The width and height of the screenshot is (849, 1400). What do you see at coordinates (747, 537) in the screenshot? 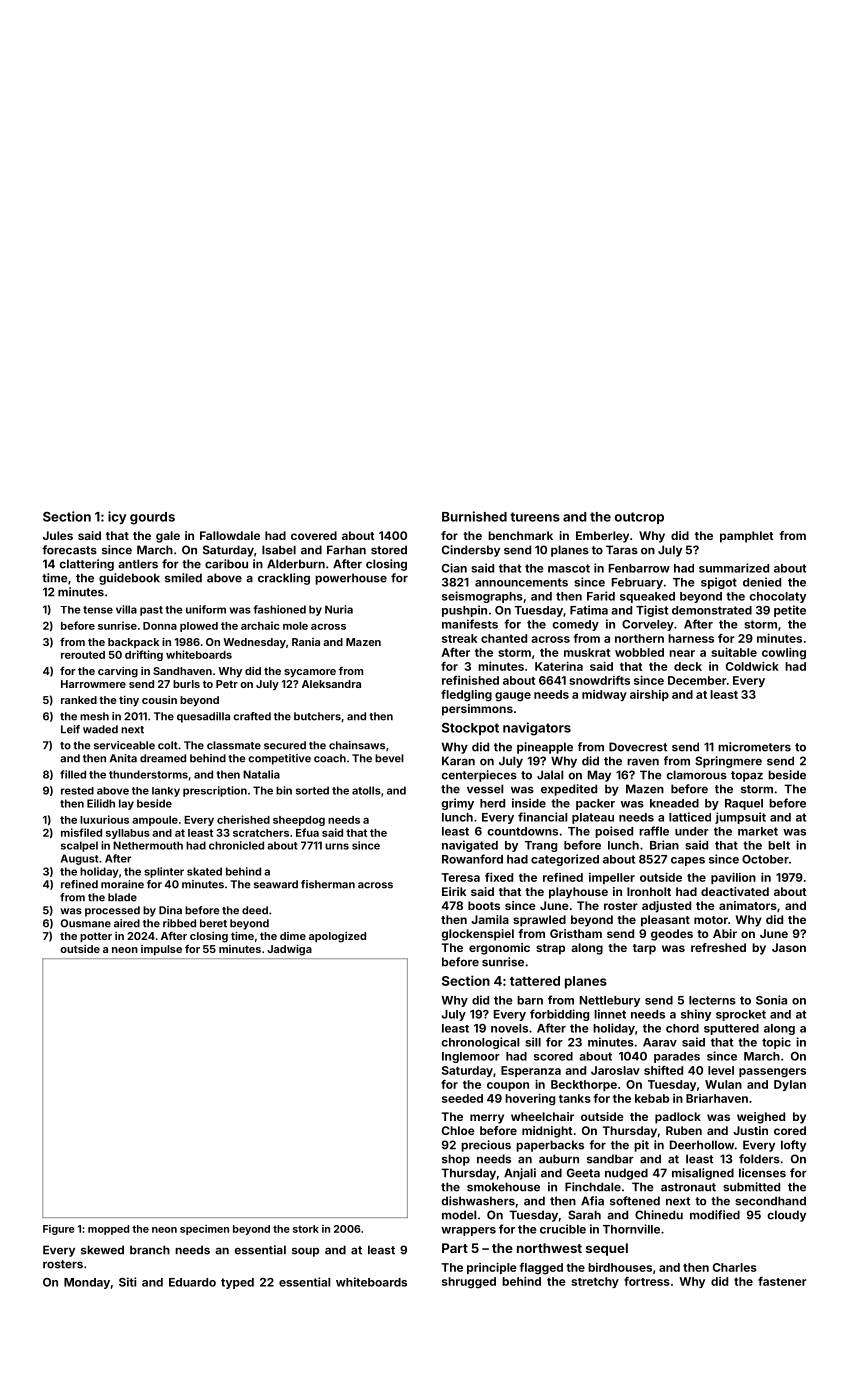
I see `pamphlet` at bounding box center [747, 537].
